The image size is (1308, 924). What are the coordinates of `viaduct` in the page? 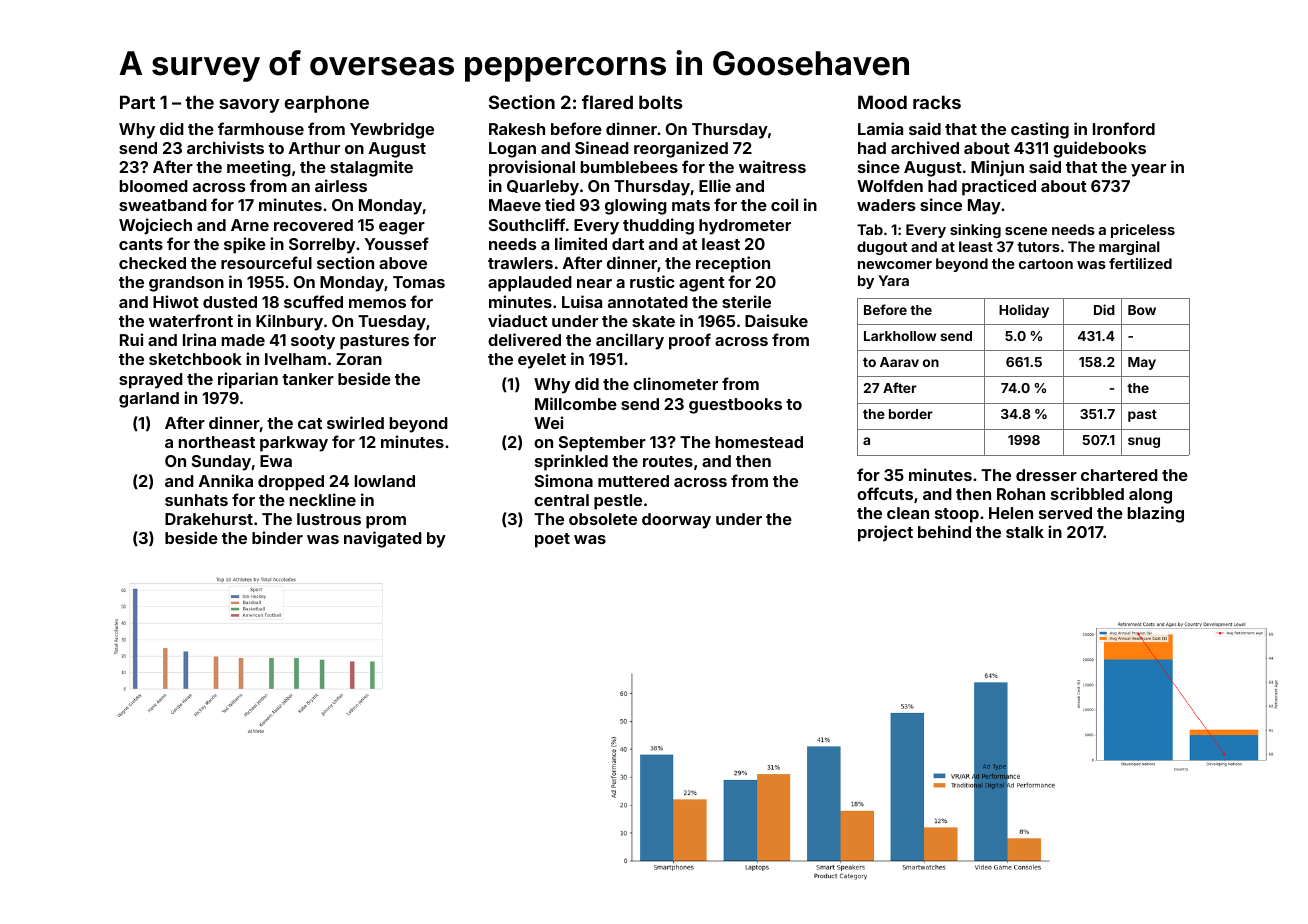 It's located at (517, 320).
